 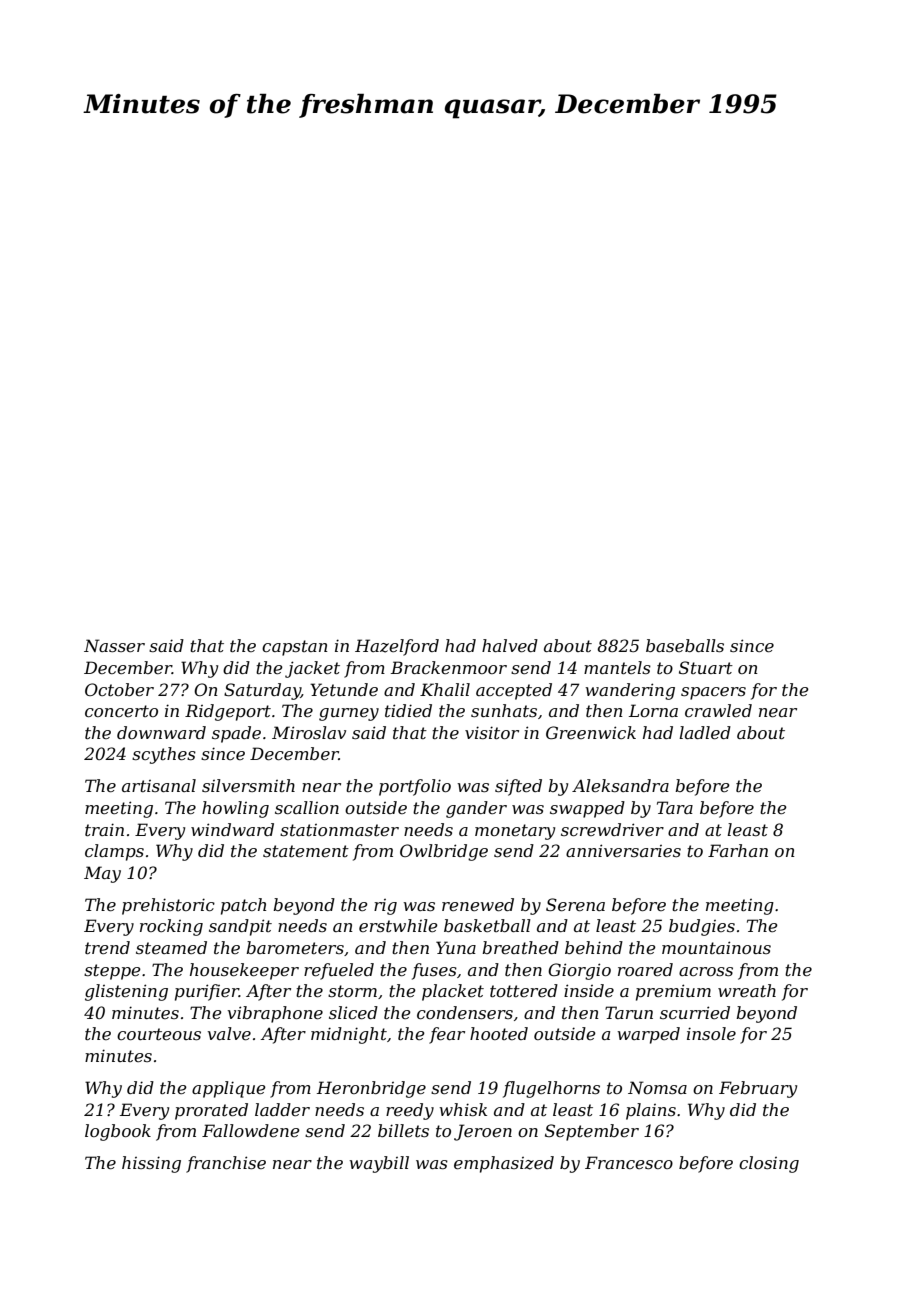 I want to click on Nasser, so click(x=114, y=645).
